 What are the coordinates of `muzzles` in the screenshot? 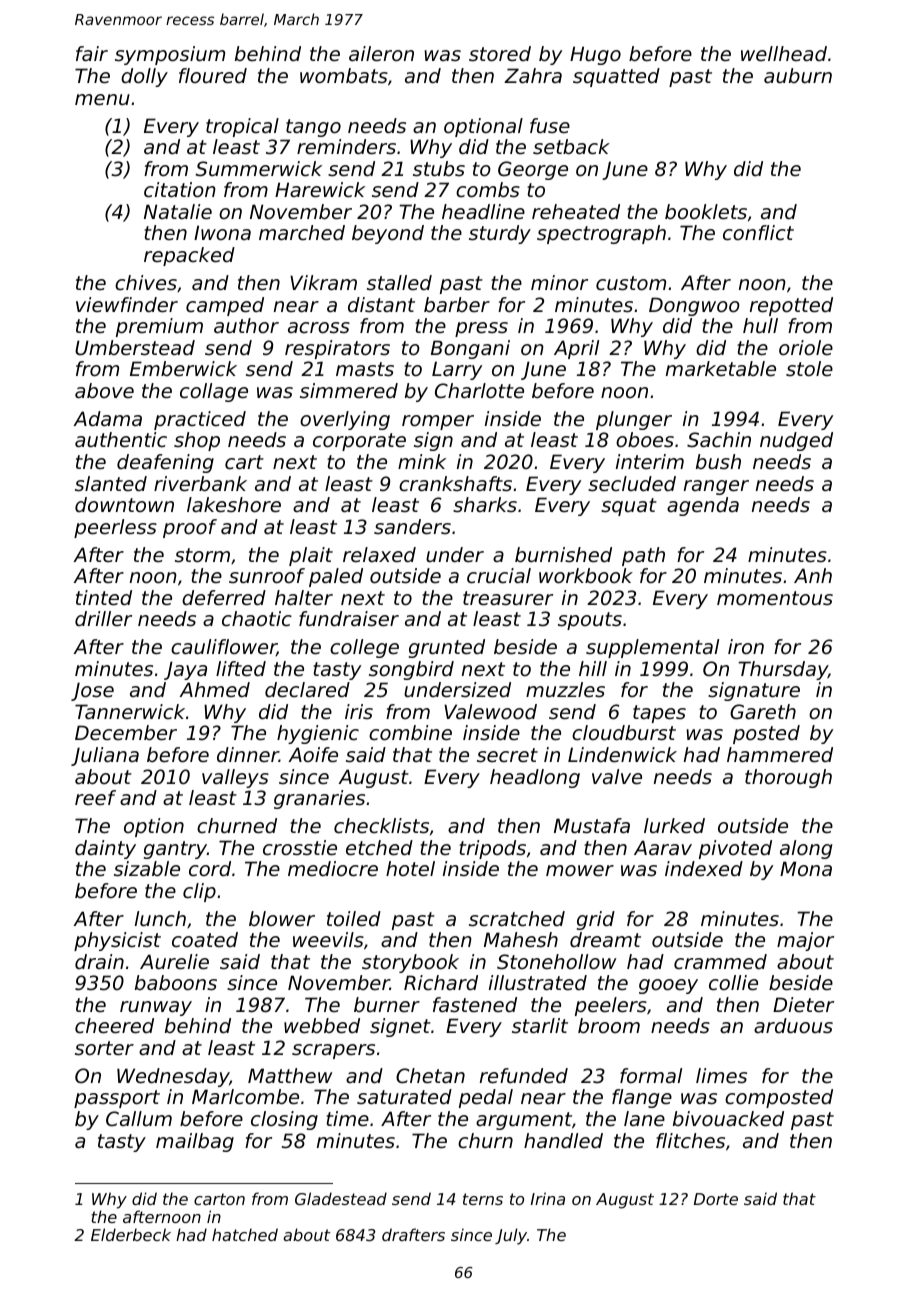 It's located at (565, 690).
